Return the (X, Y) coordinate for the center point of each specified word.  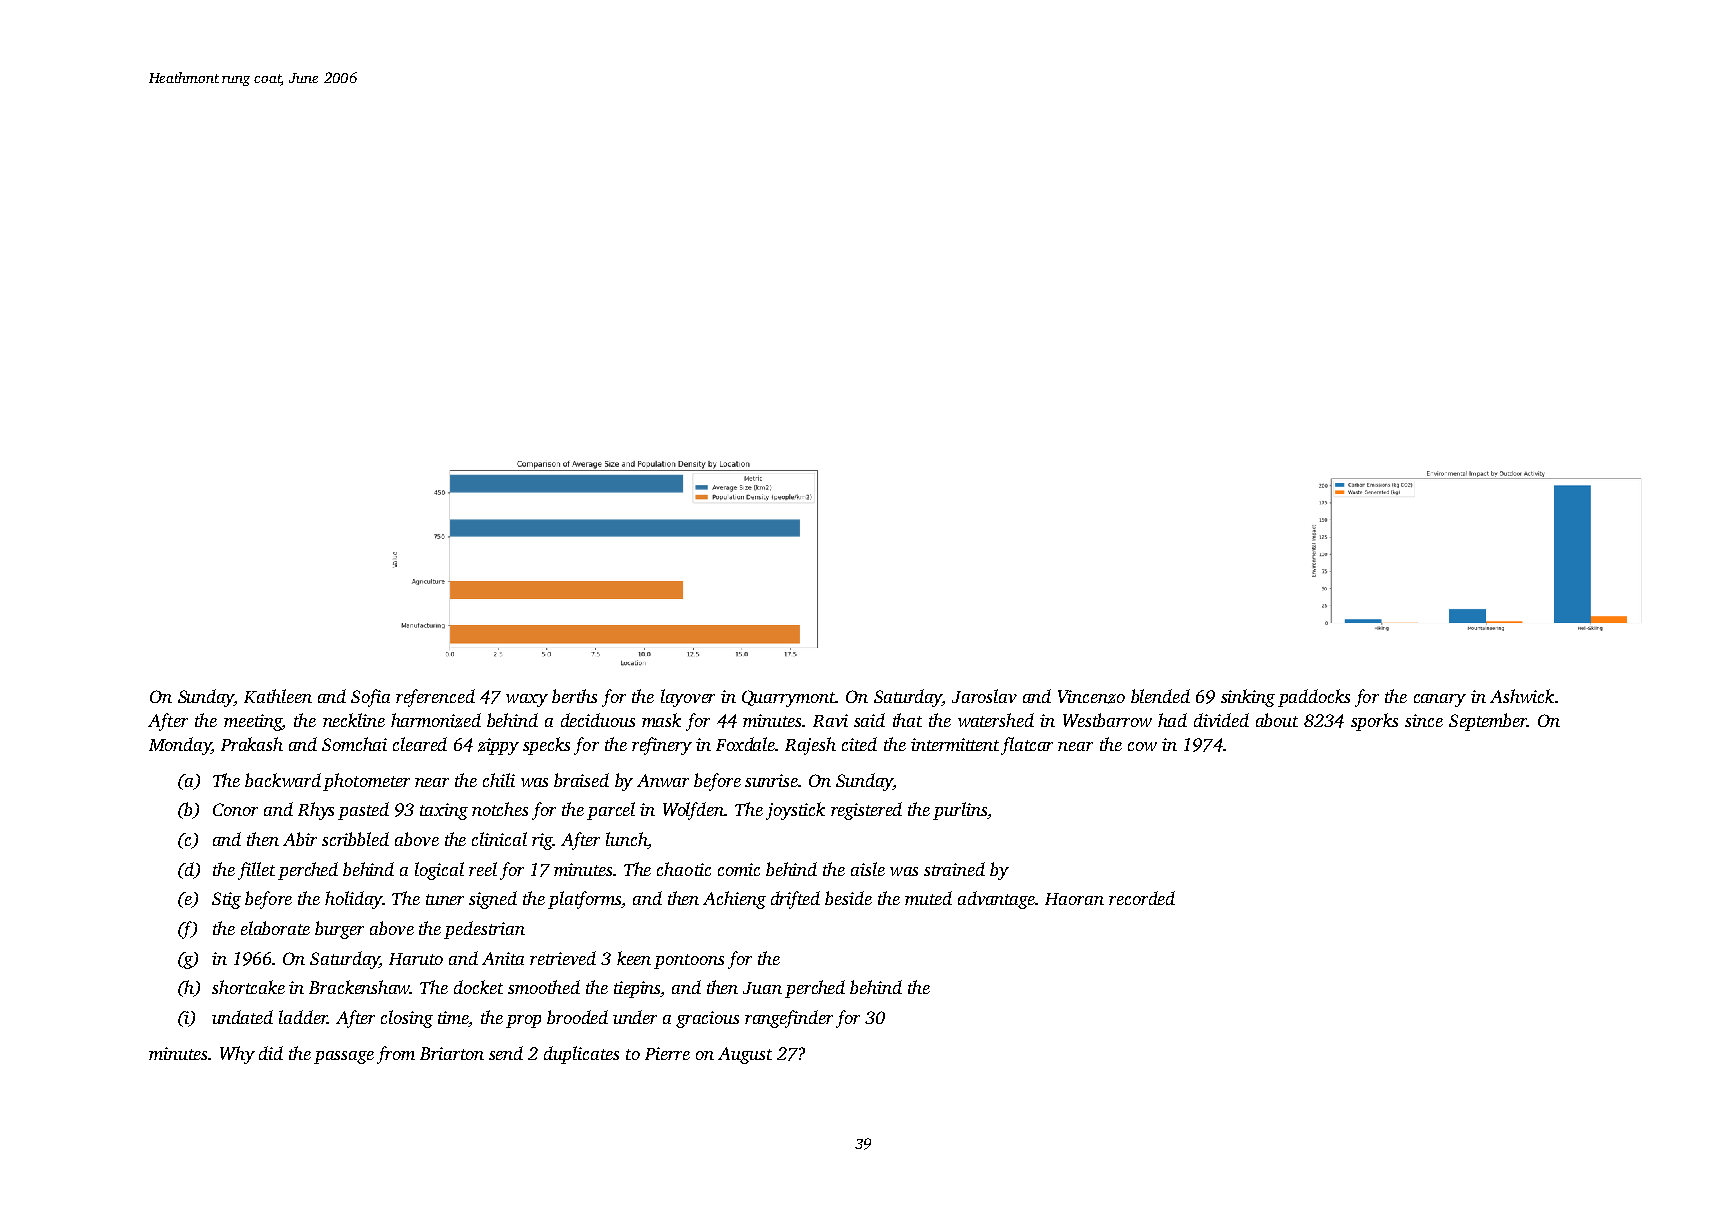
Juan (762, 988)
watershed (996, 720)
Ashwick (1522, 696)
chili (499, 780)
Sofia (370, 698)
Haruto (416, 959)
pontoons (689, 961)
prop (523, 1021)
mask (661, 720)
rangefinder (789, 1019)
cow (1142, 746)
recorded (1142, 898)
